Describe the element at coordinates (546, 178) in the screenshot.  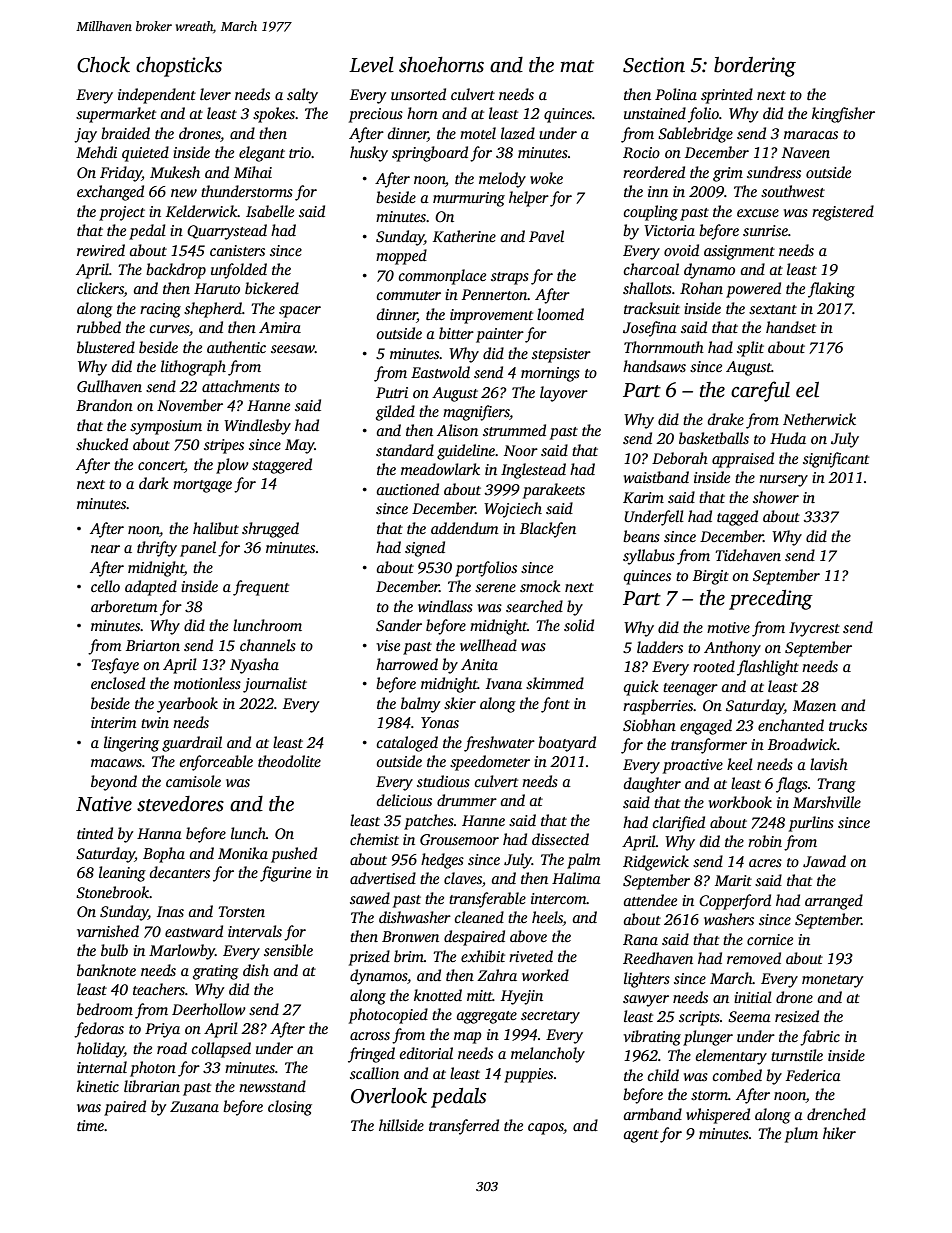
I see `woke` at that location.
